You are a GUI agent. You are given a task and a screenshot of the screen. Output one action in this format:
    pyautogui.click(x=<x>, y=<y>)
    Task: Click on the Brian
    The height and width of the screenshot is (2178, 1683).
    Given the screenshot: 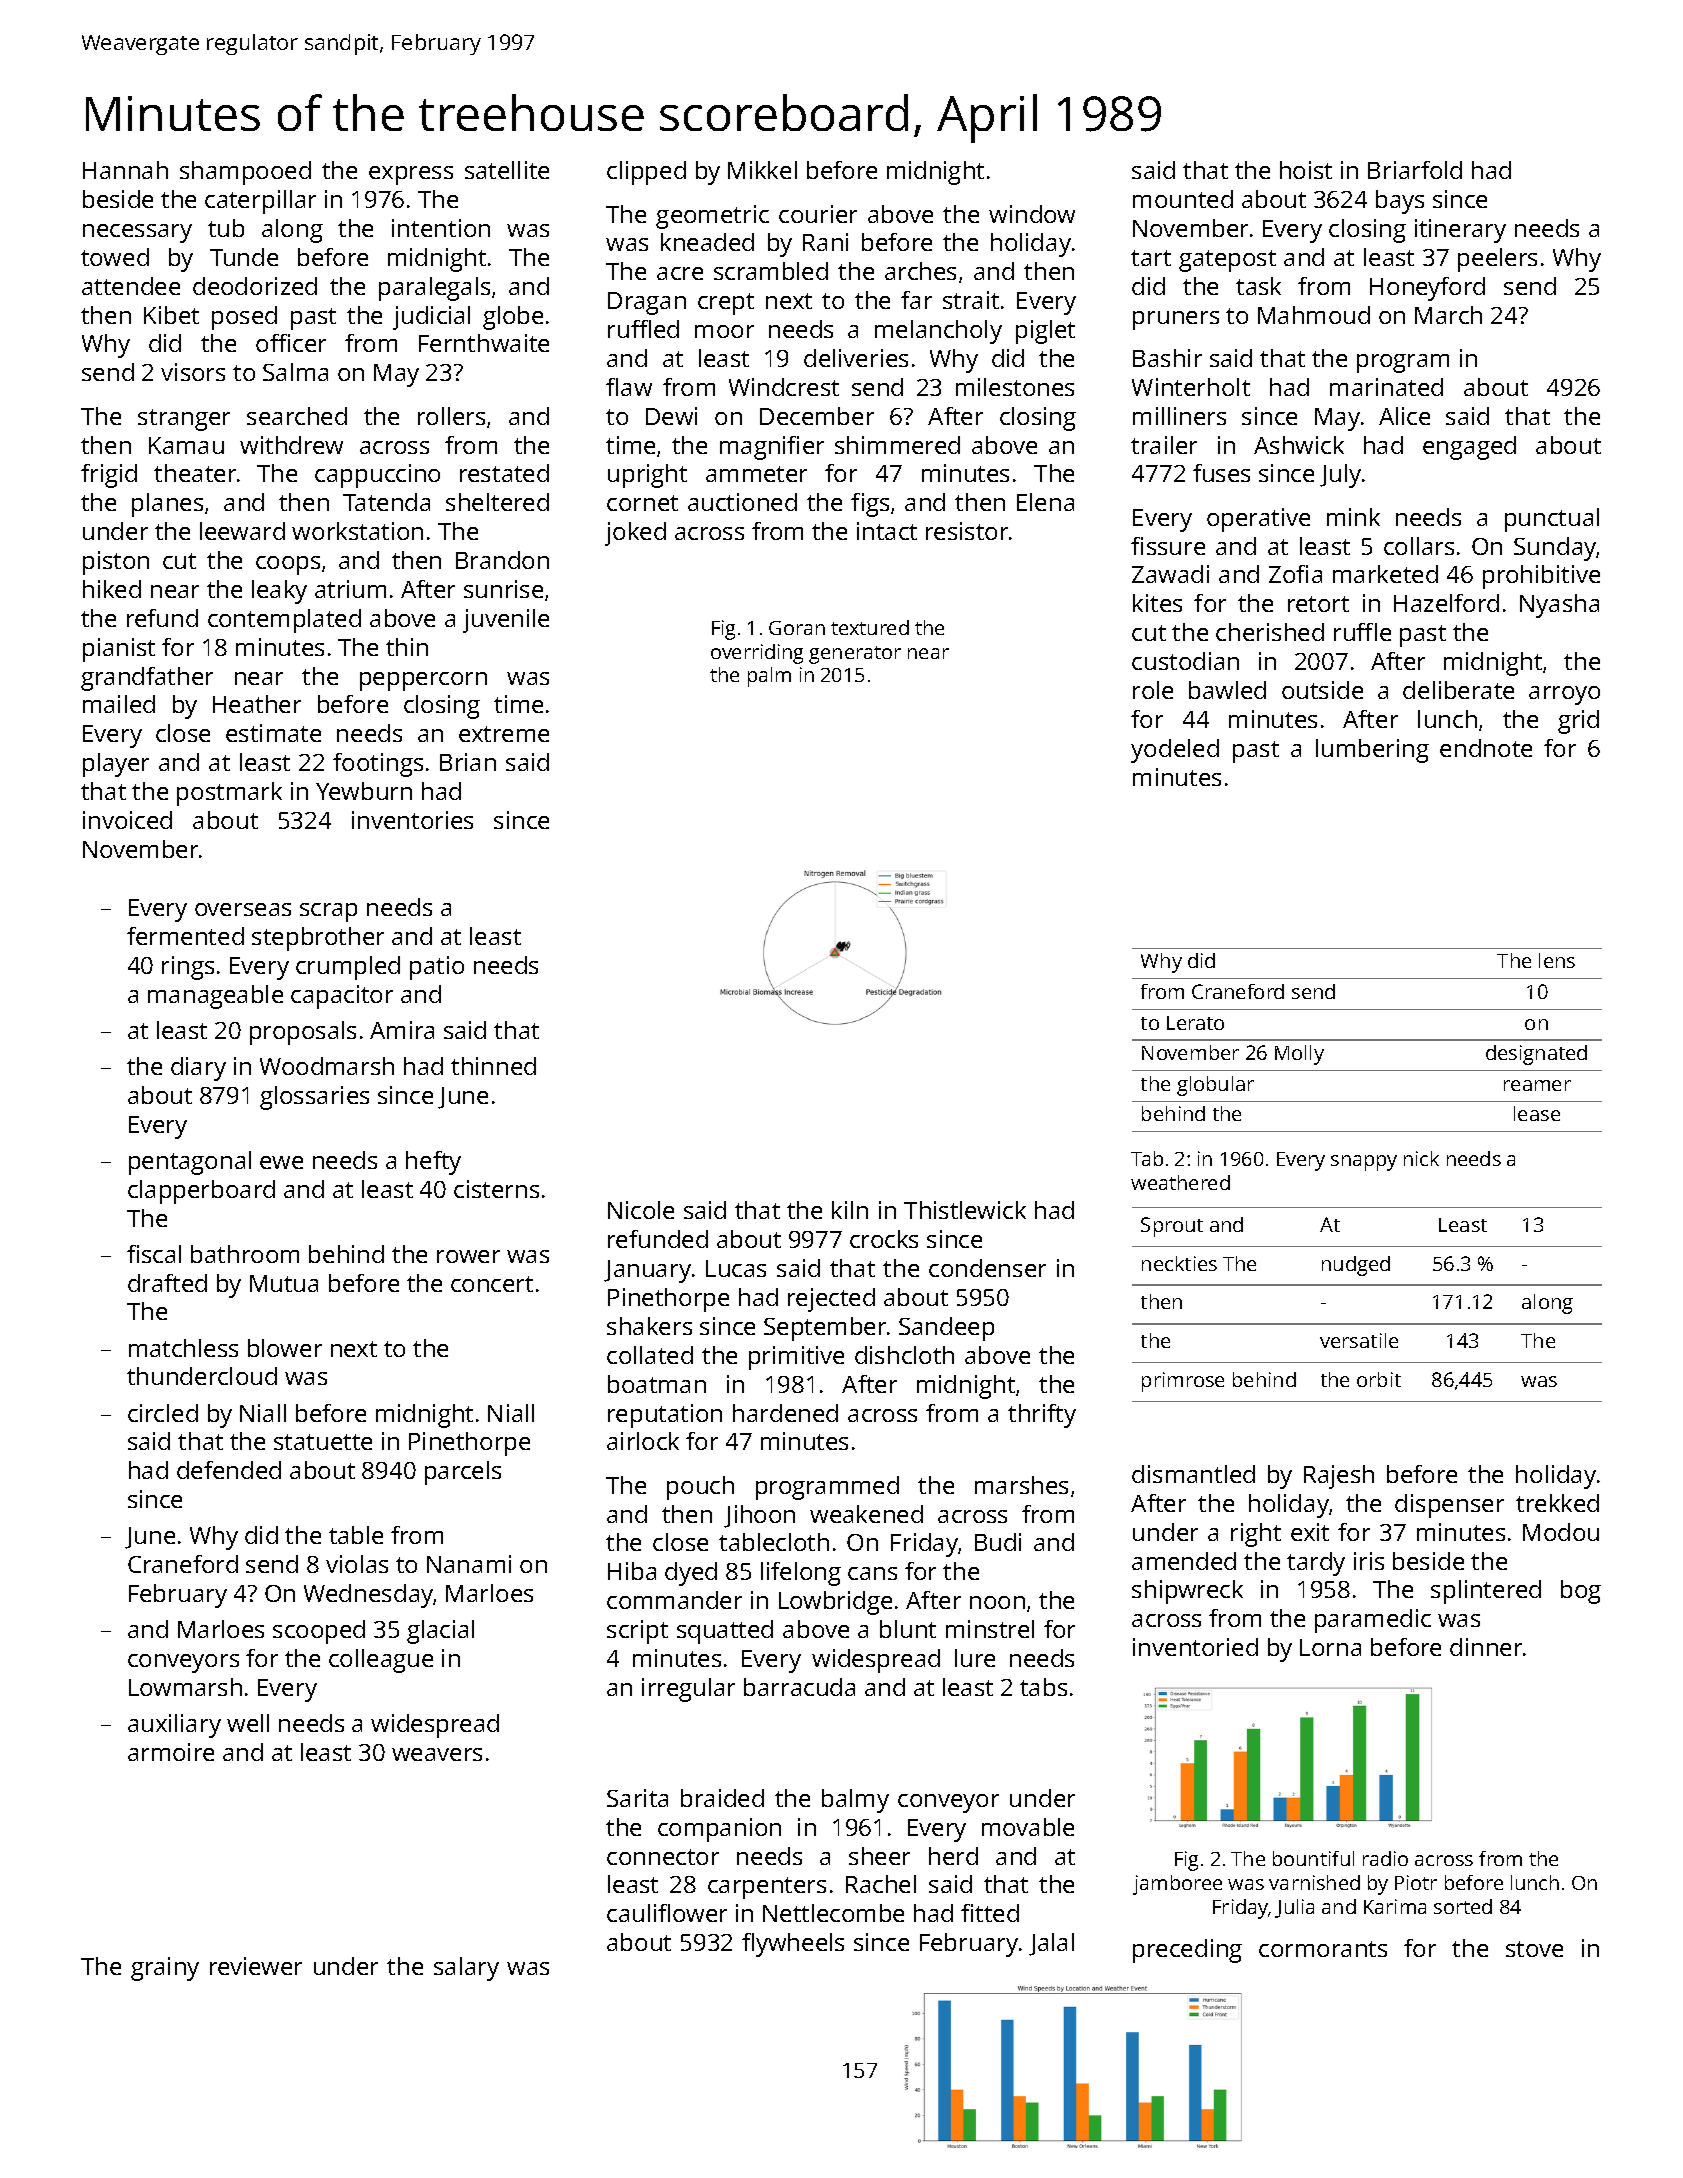 What is the action you would take?
    pyautogui.click(x=468, y=762)
